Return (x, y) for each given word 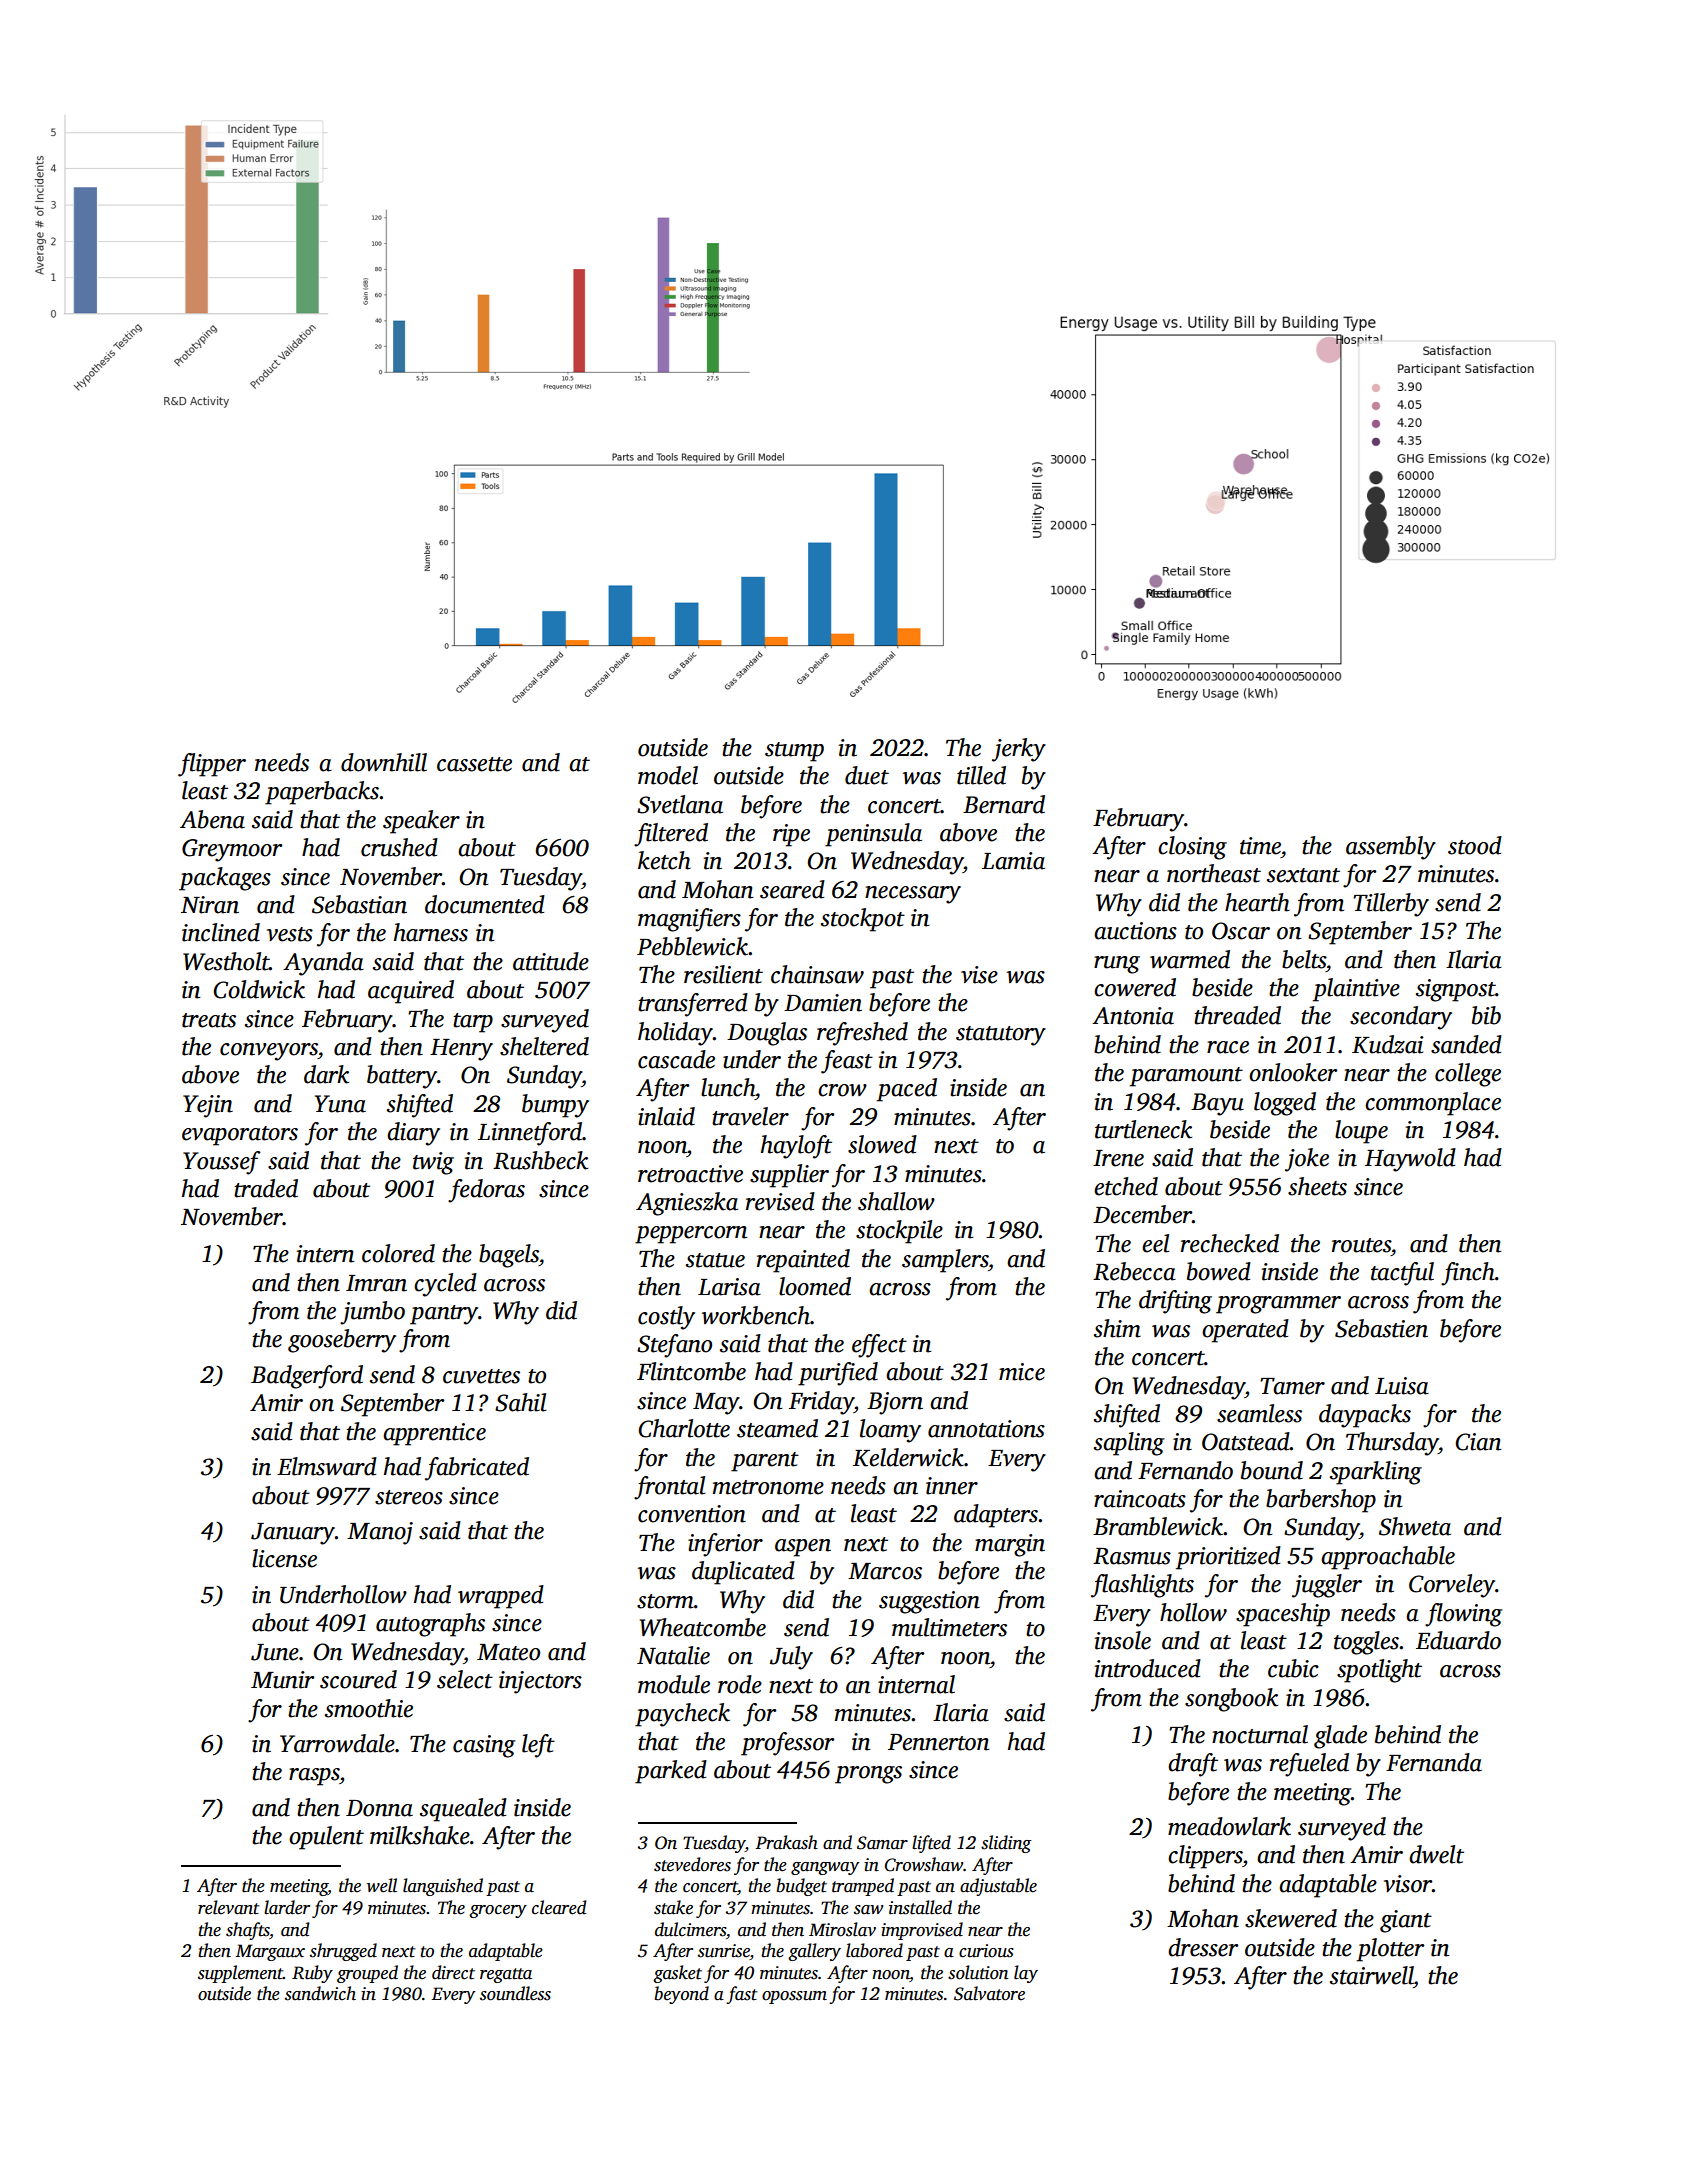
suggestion (929, 1602)
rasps (314, 1777)
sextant (1303, 875)
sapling (1129, 1444)
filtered (671, 835)
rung (1117, 965)
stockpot (863, 920)
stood (1475, 845)
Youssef (222, 1163)
